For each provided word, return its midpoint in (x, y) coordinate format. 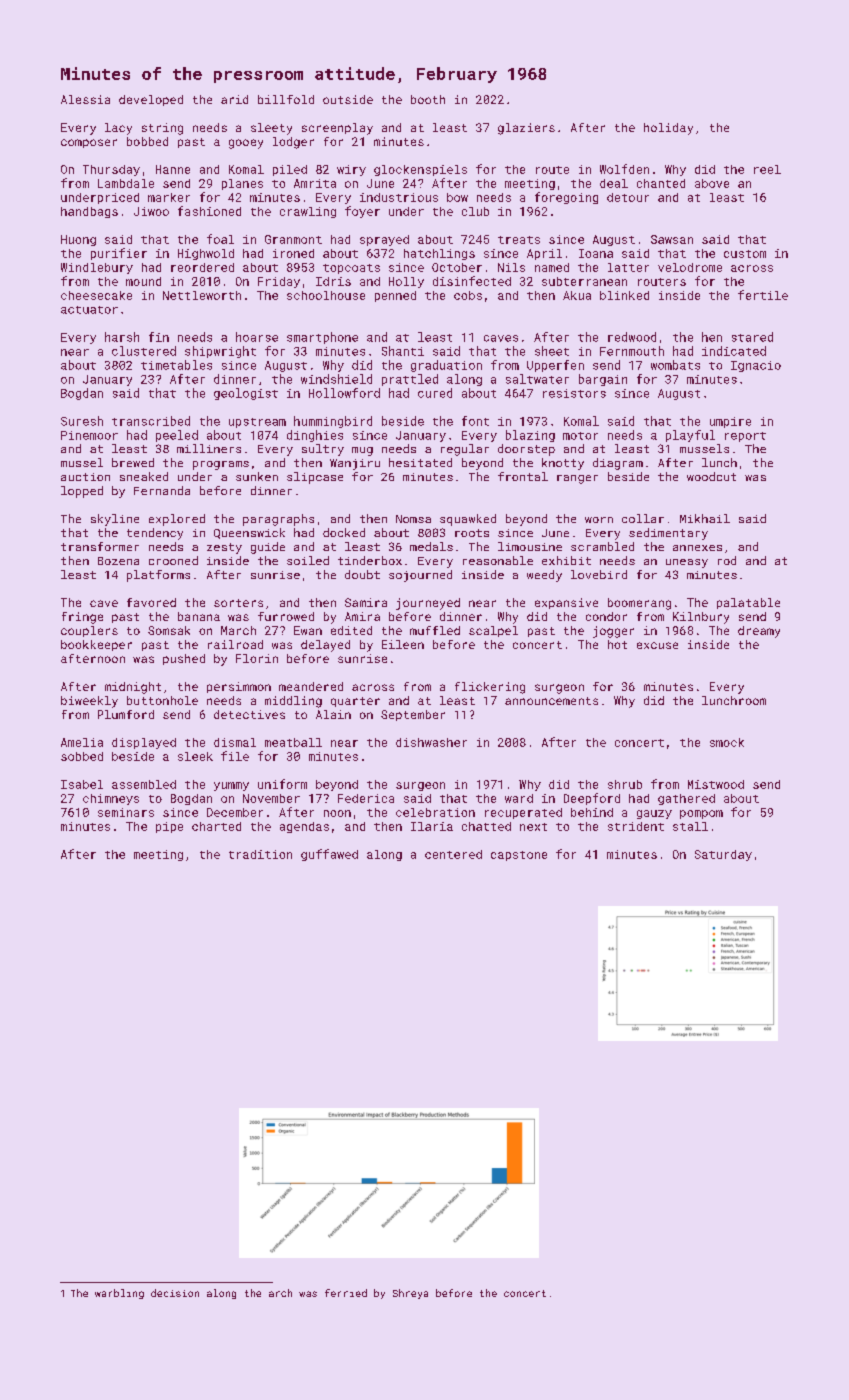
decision (175, 1293)
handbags (89, 212)
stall (690, 826)
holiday (668, 129)
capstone (519, 856)
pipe (169, 827)
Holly (406, 282)
